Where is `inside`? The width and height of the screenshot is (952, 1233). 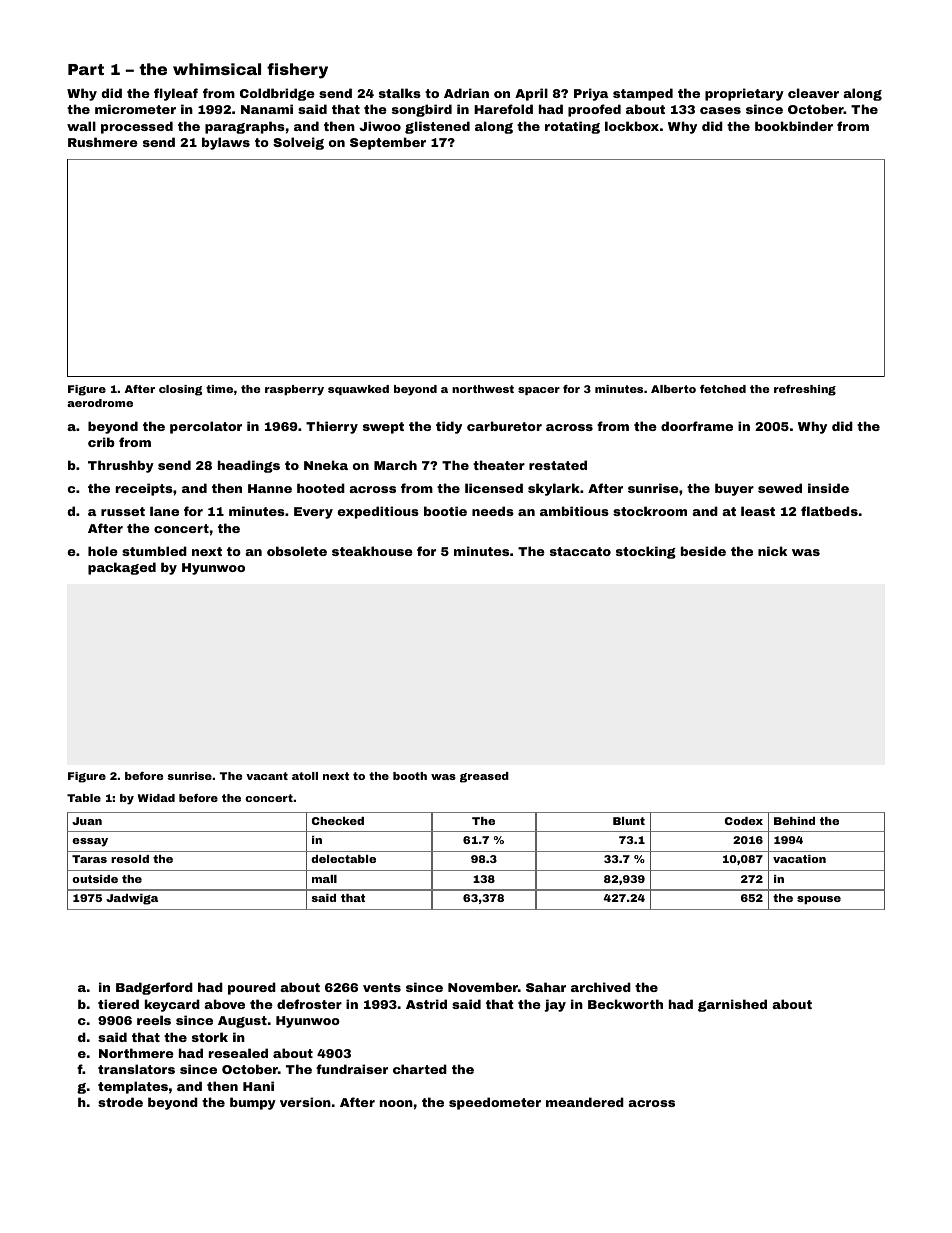
inside is located at coordinates (828, 488).
